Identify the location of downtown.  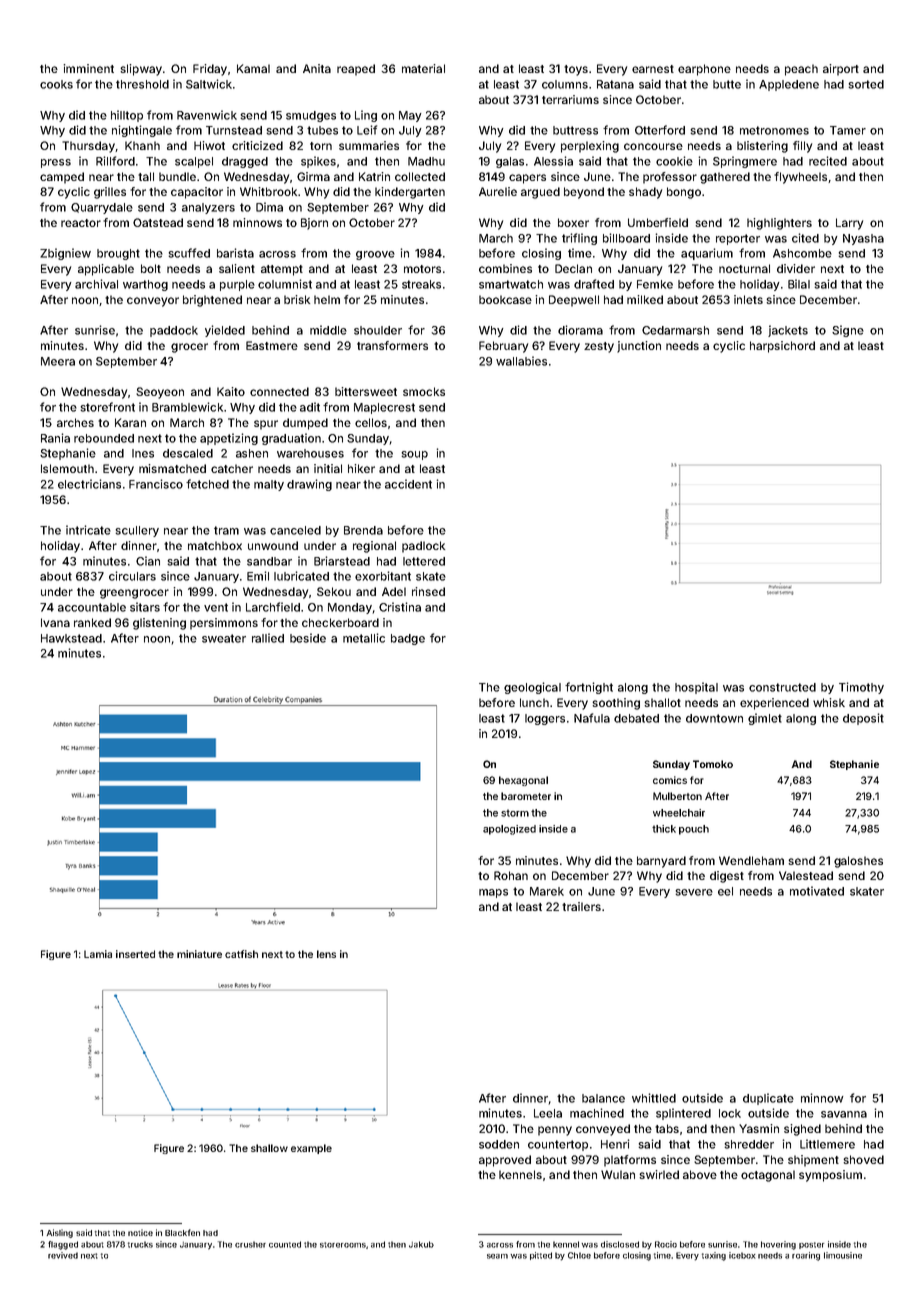
(714, 718).
